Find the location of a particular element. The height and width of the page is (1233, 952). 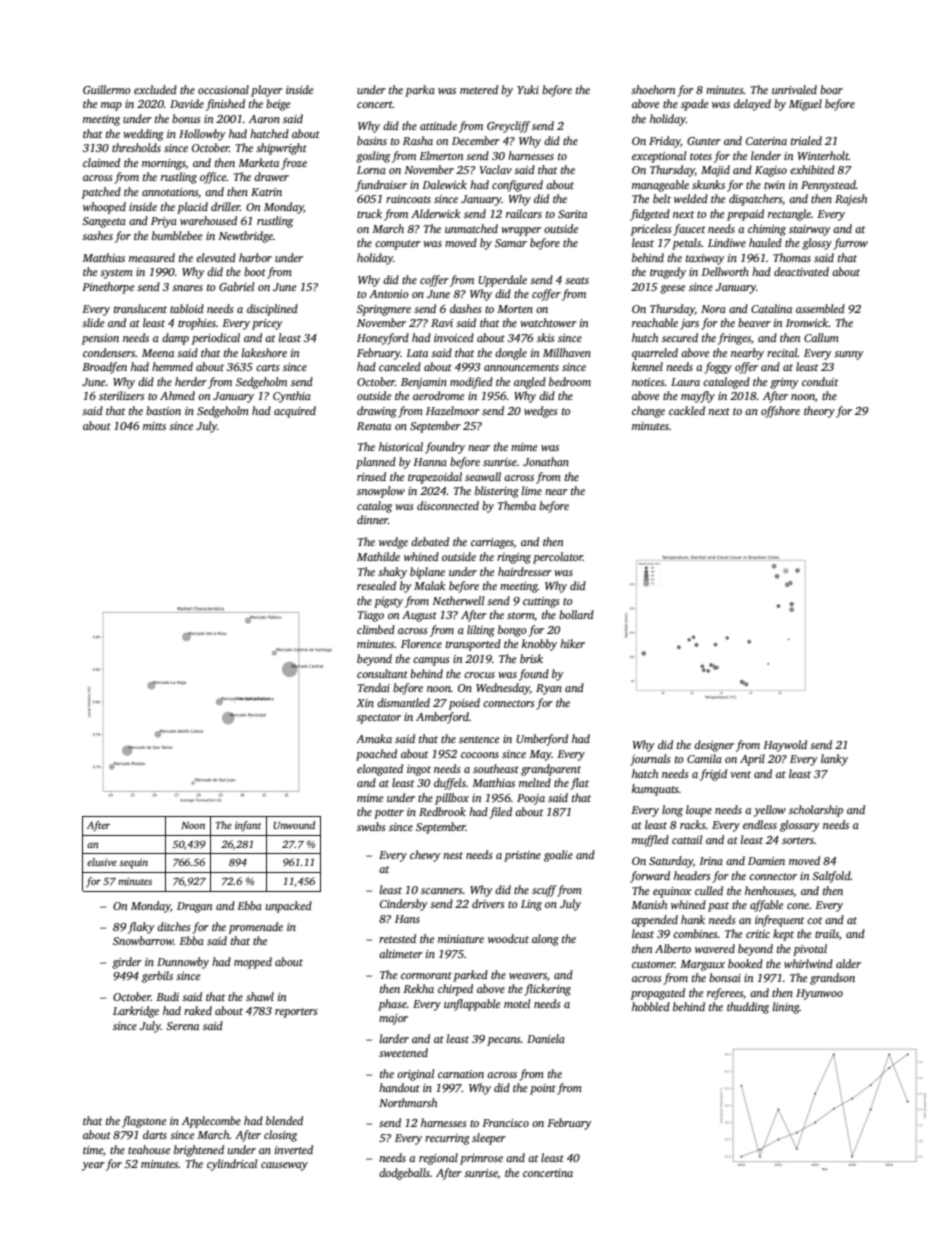

Xin is located at coordinates (365, 703).
